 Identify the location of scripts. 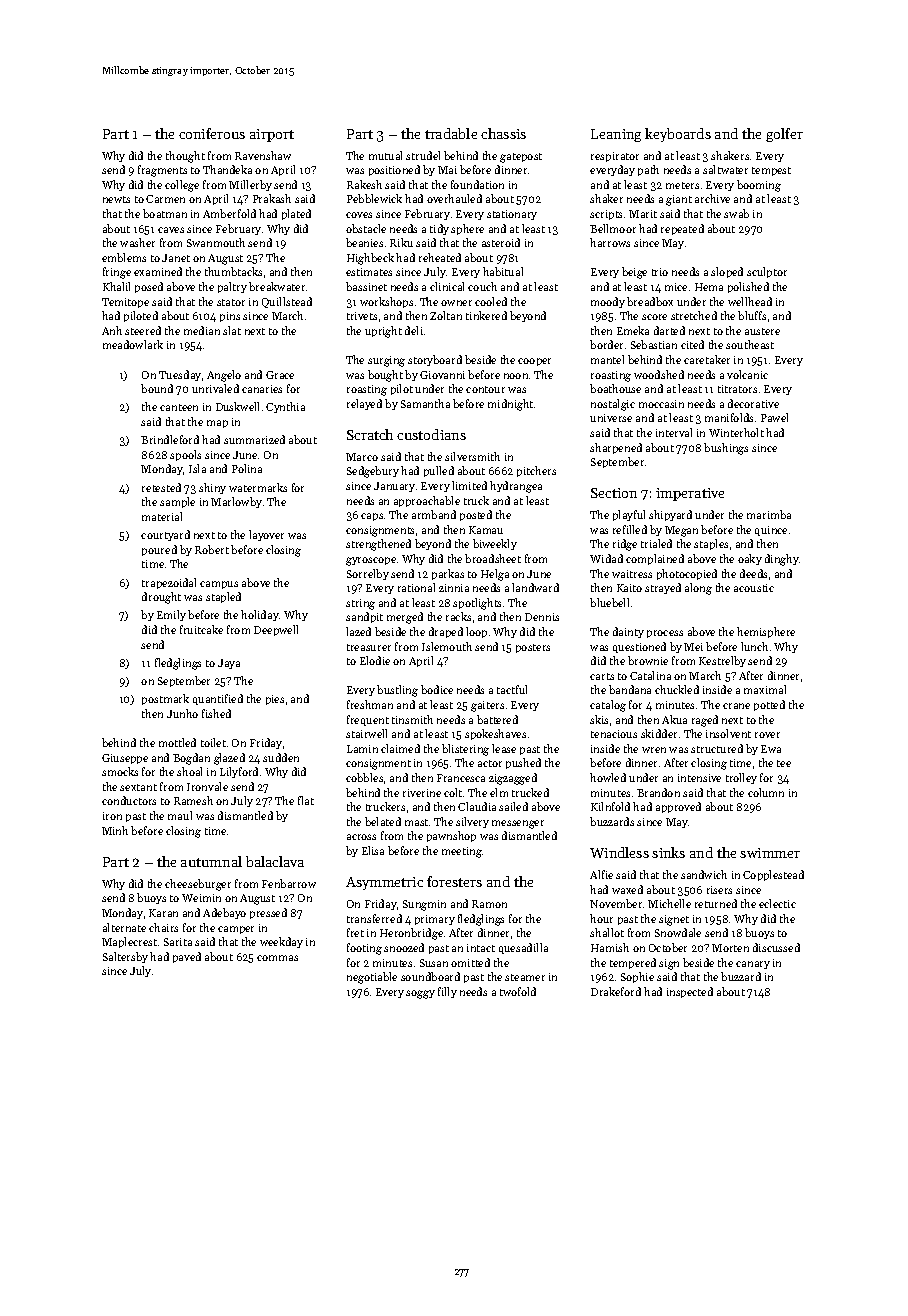
(606, 215).
